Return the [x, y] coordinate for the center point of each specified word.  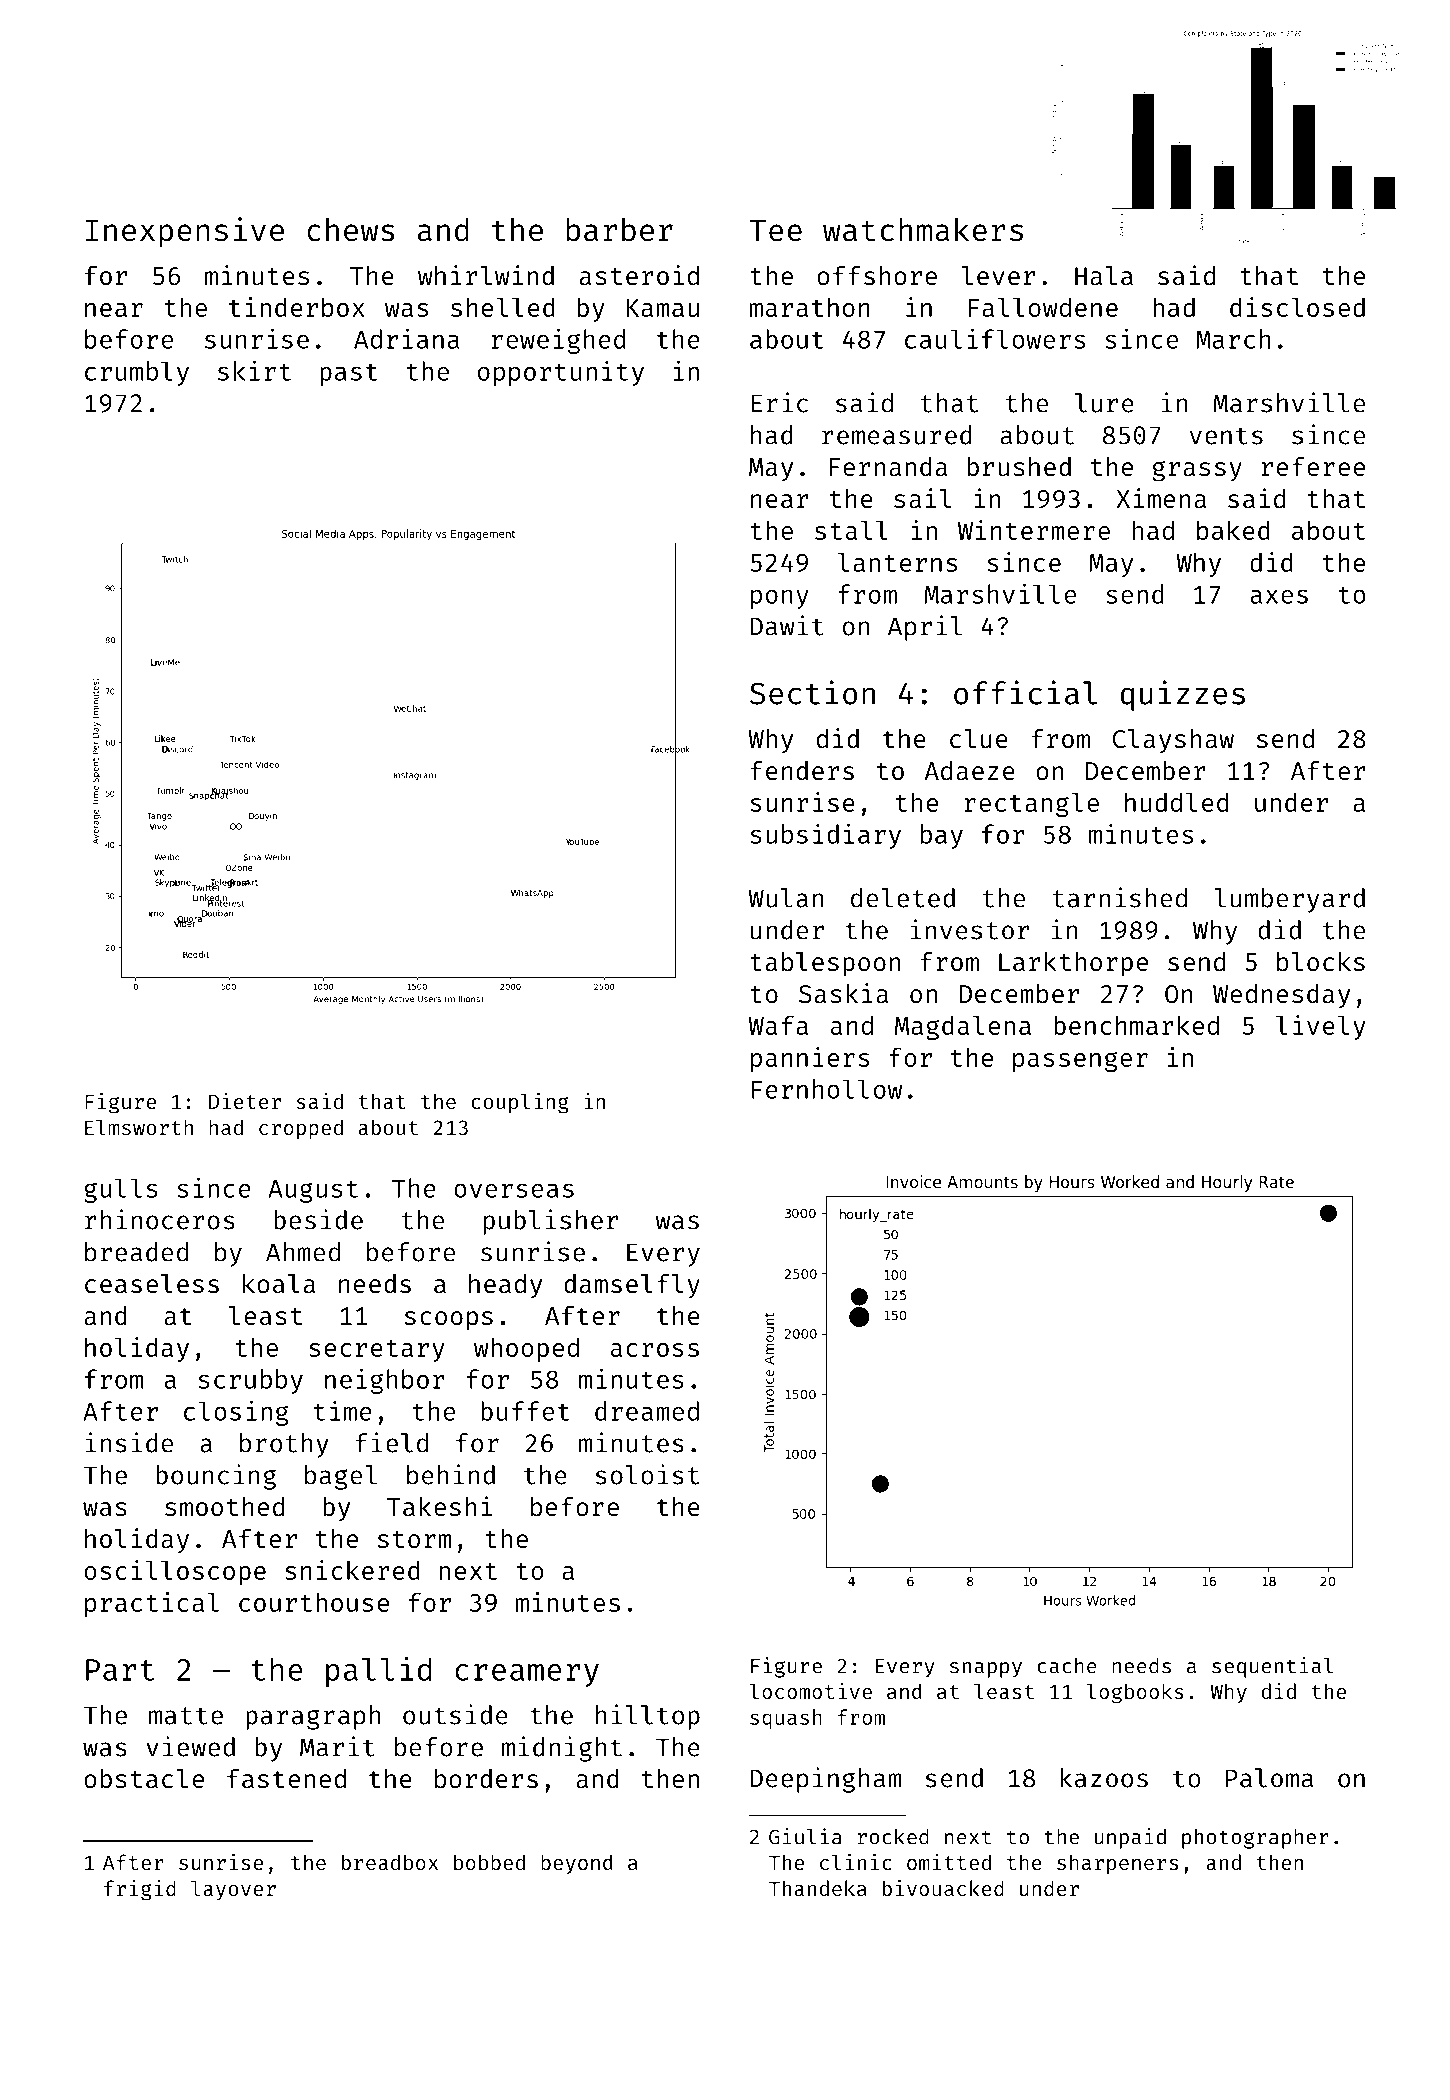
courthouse [314, 1602]
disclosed [1297, 307]
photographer [1255, 1839]
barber [620, 230]
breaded [136, 1252]
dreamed [647, 1411]
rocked [893, 1836]
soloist [647, 1474]
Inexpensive [185, 232]
